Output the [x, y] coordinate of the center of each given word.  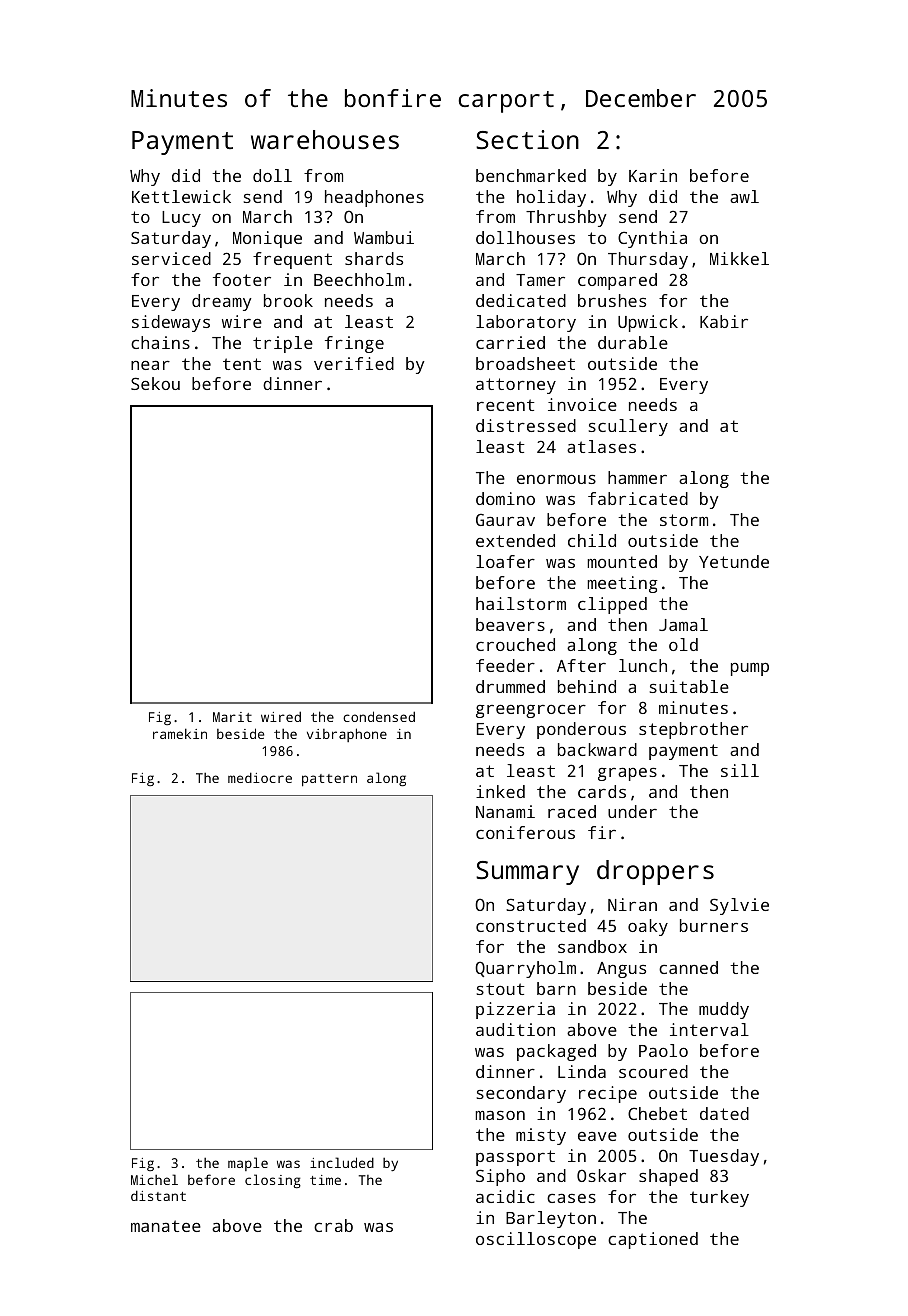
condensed [379, 716]
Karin [653, 175]
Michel [154, 1179]
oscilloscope [536, 1240]
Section [527, 139]
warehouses [325, 139]
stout [501, 989]
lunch [643, 665]
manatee [166, 1226]
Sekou [155, 383]
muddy [724, 1010]
